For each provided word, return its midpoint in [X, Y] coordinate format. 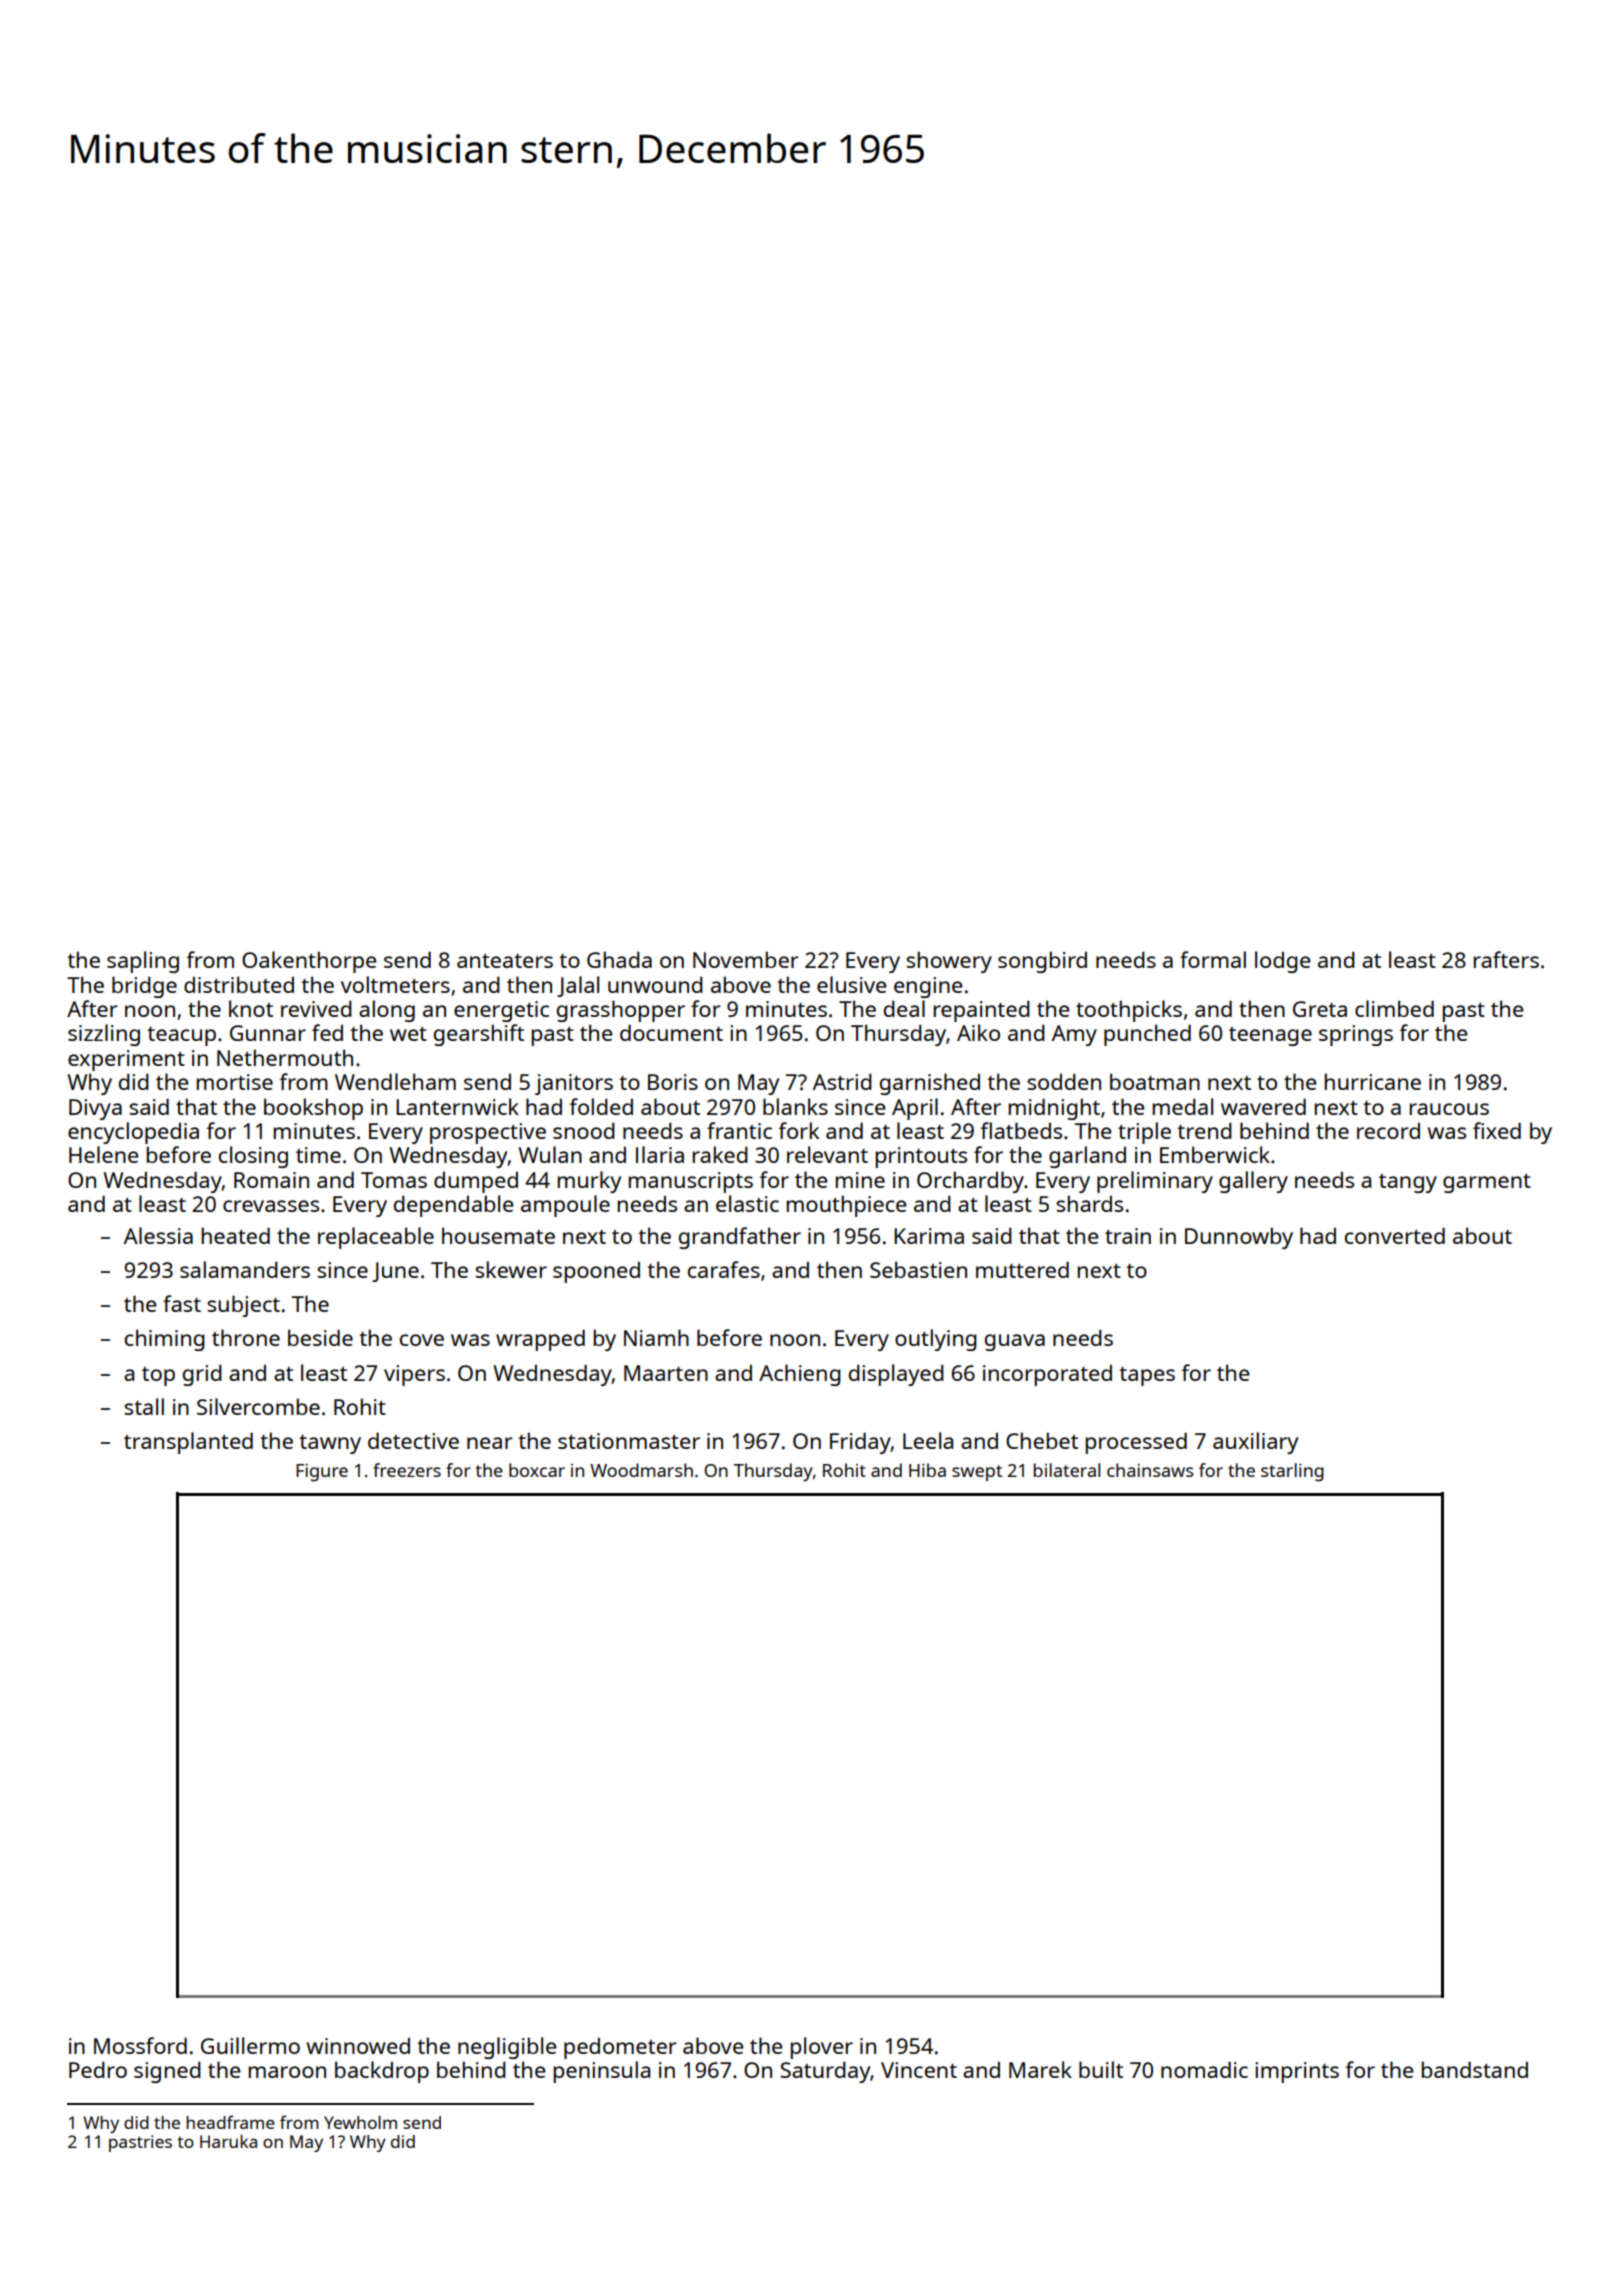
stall [144, 1406]
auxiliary [1255, 1443]
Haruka [228, 2141]
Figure [322, 1472]
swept [977, 1473]
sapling [143, 962]
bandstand [1475, 2069]
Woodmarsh [641, 1470]
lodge [1283, 962]
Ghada [619, 959]
